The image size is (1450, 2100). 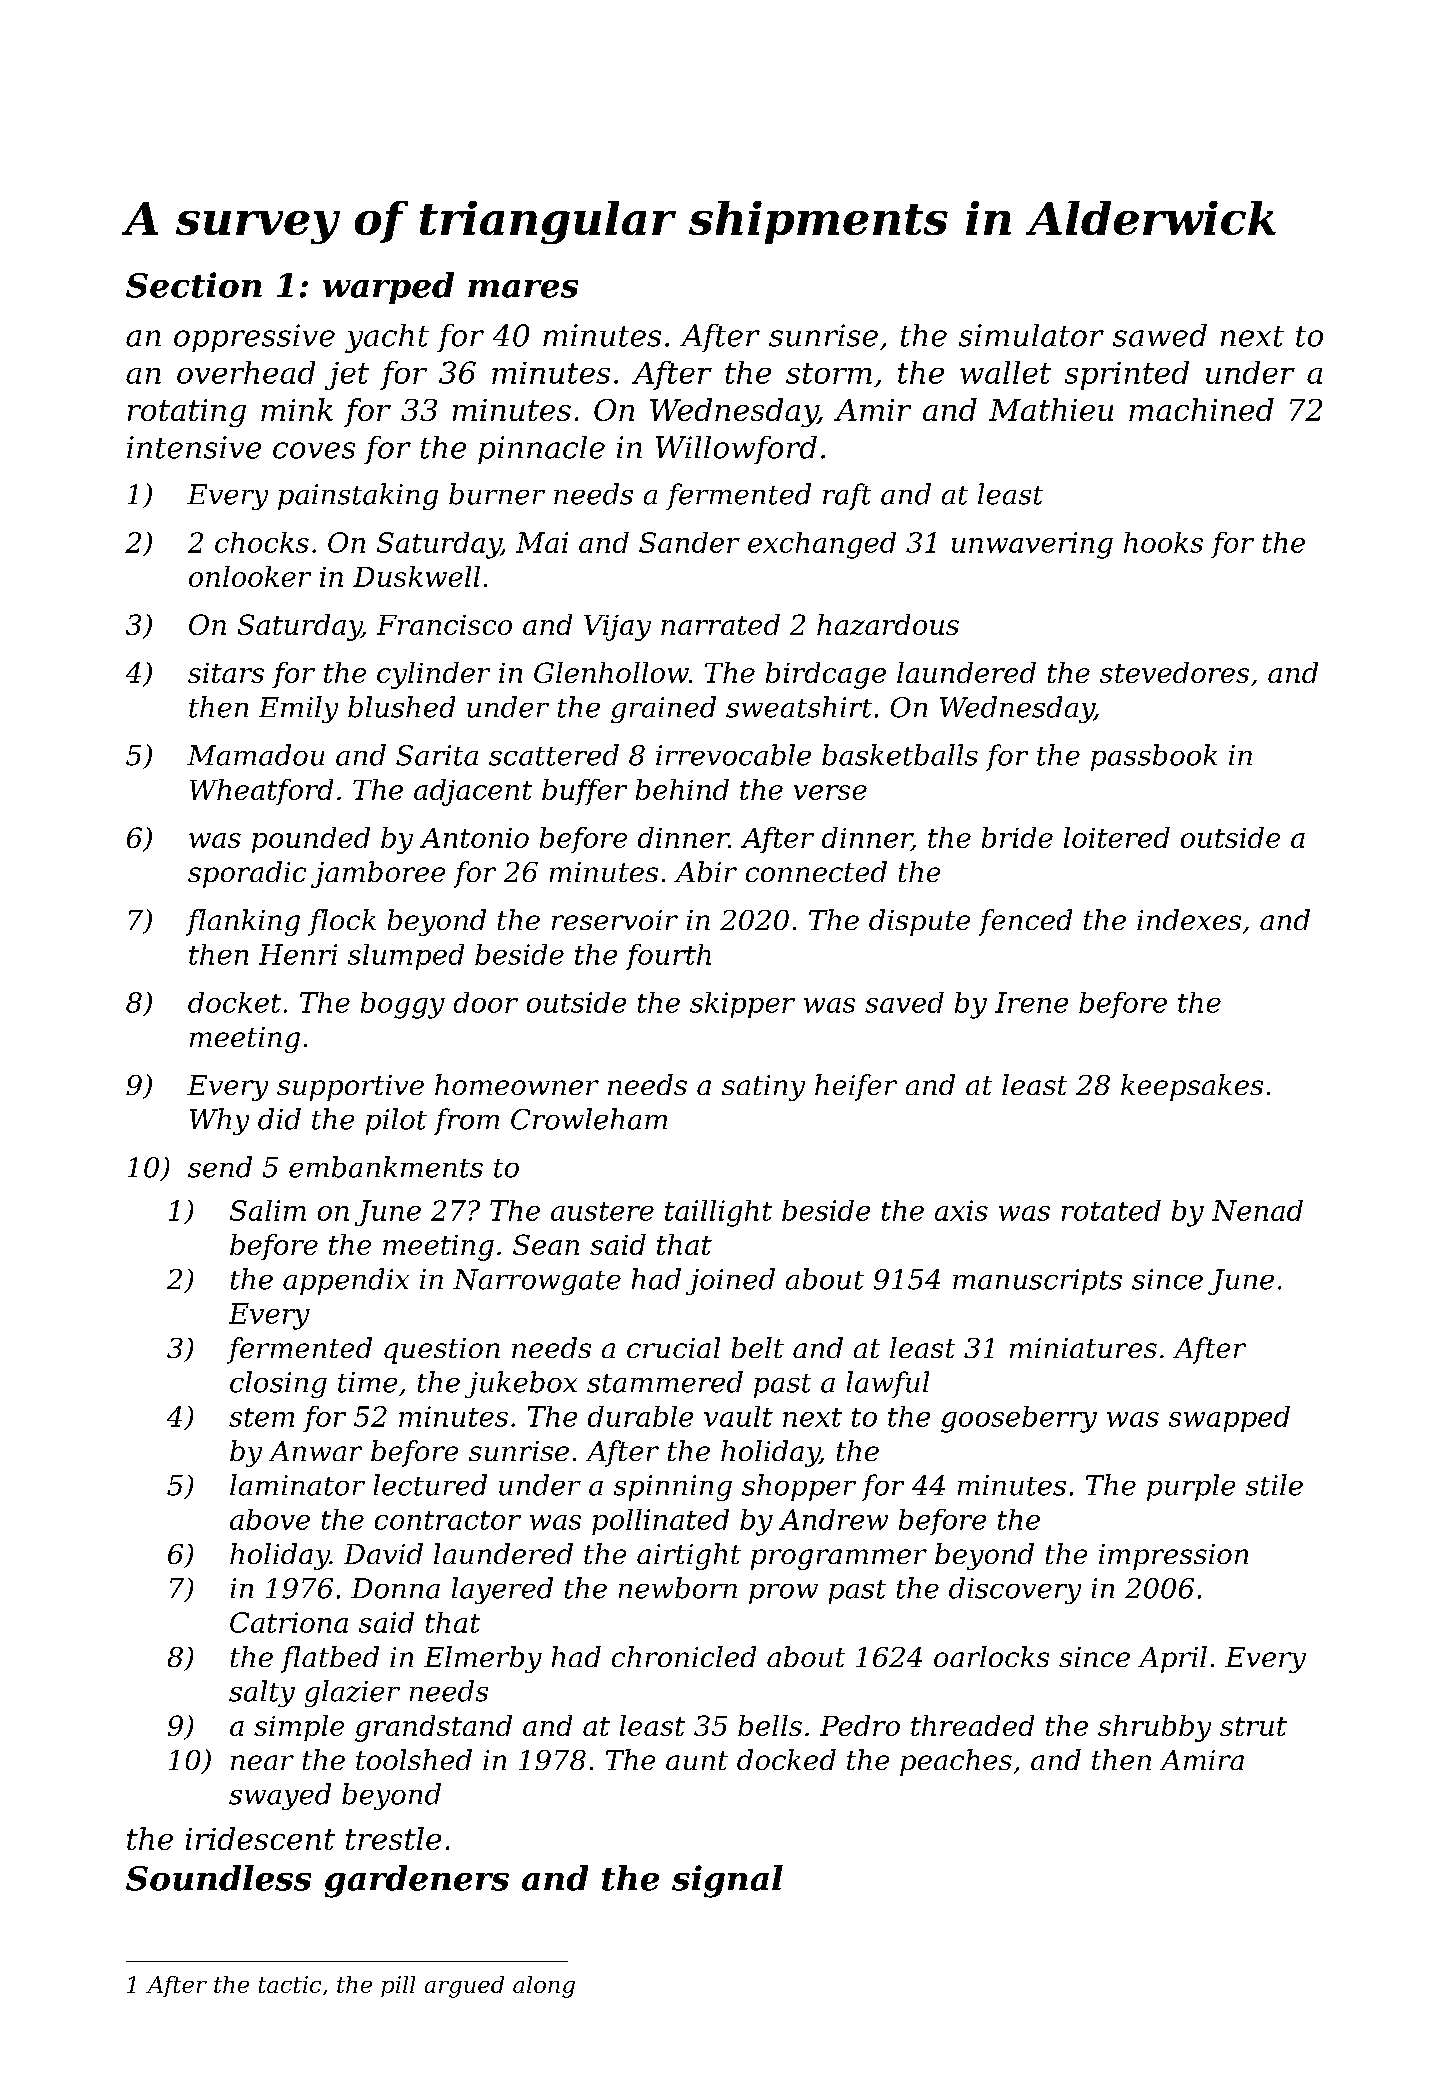 I want to click on miniatures, so click(x=1083, y=1348).
